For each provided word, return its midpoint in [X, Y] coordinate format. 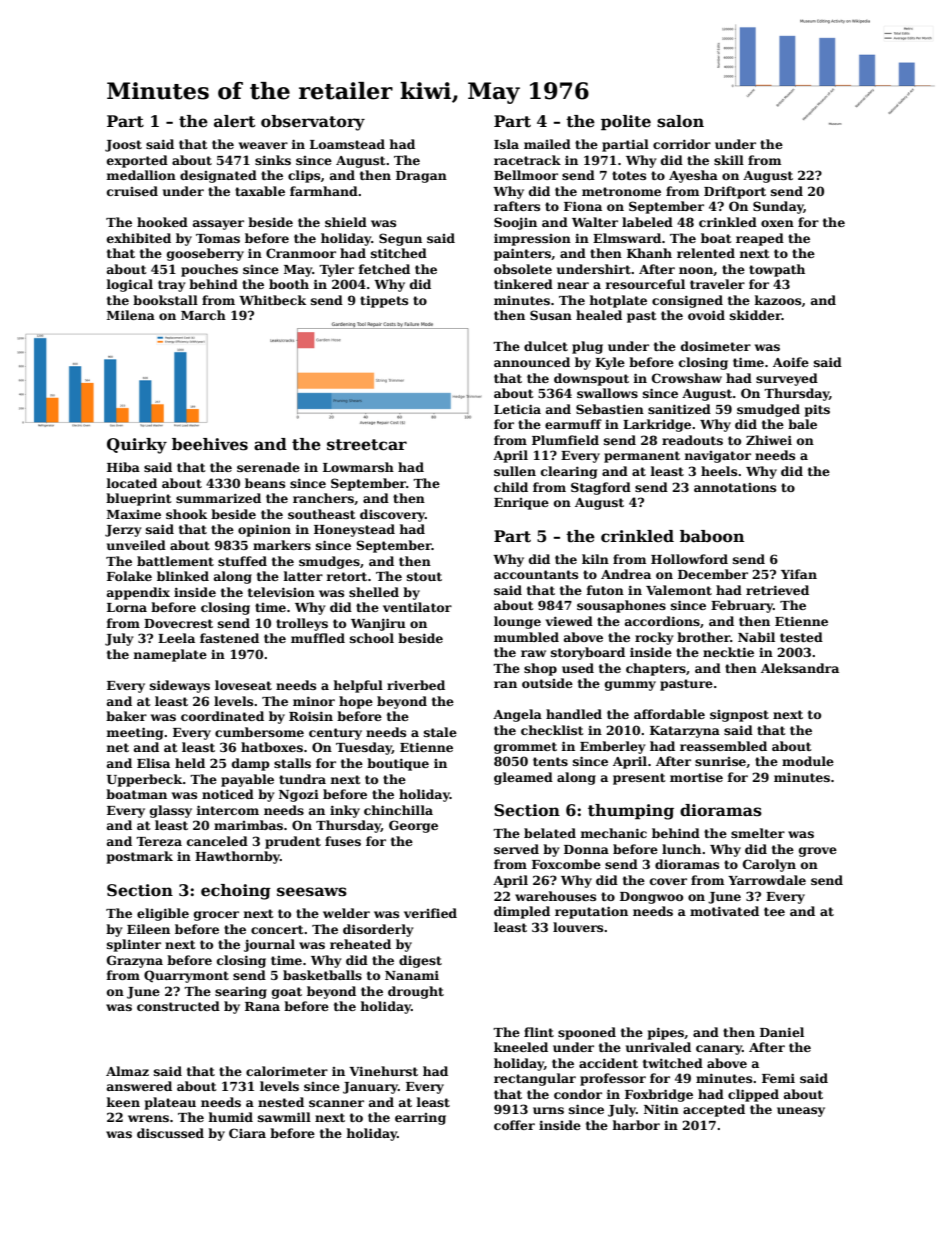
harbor [636, 1125]
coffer [514, 1125]
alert [234, 121]
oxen [777, 223]
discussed [170, 1133]
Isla [506, 144]
